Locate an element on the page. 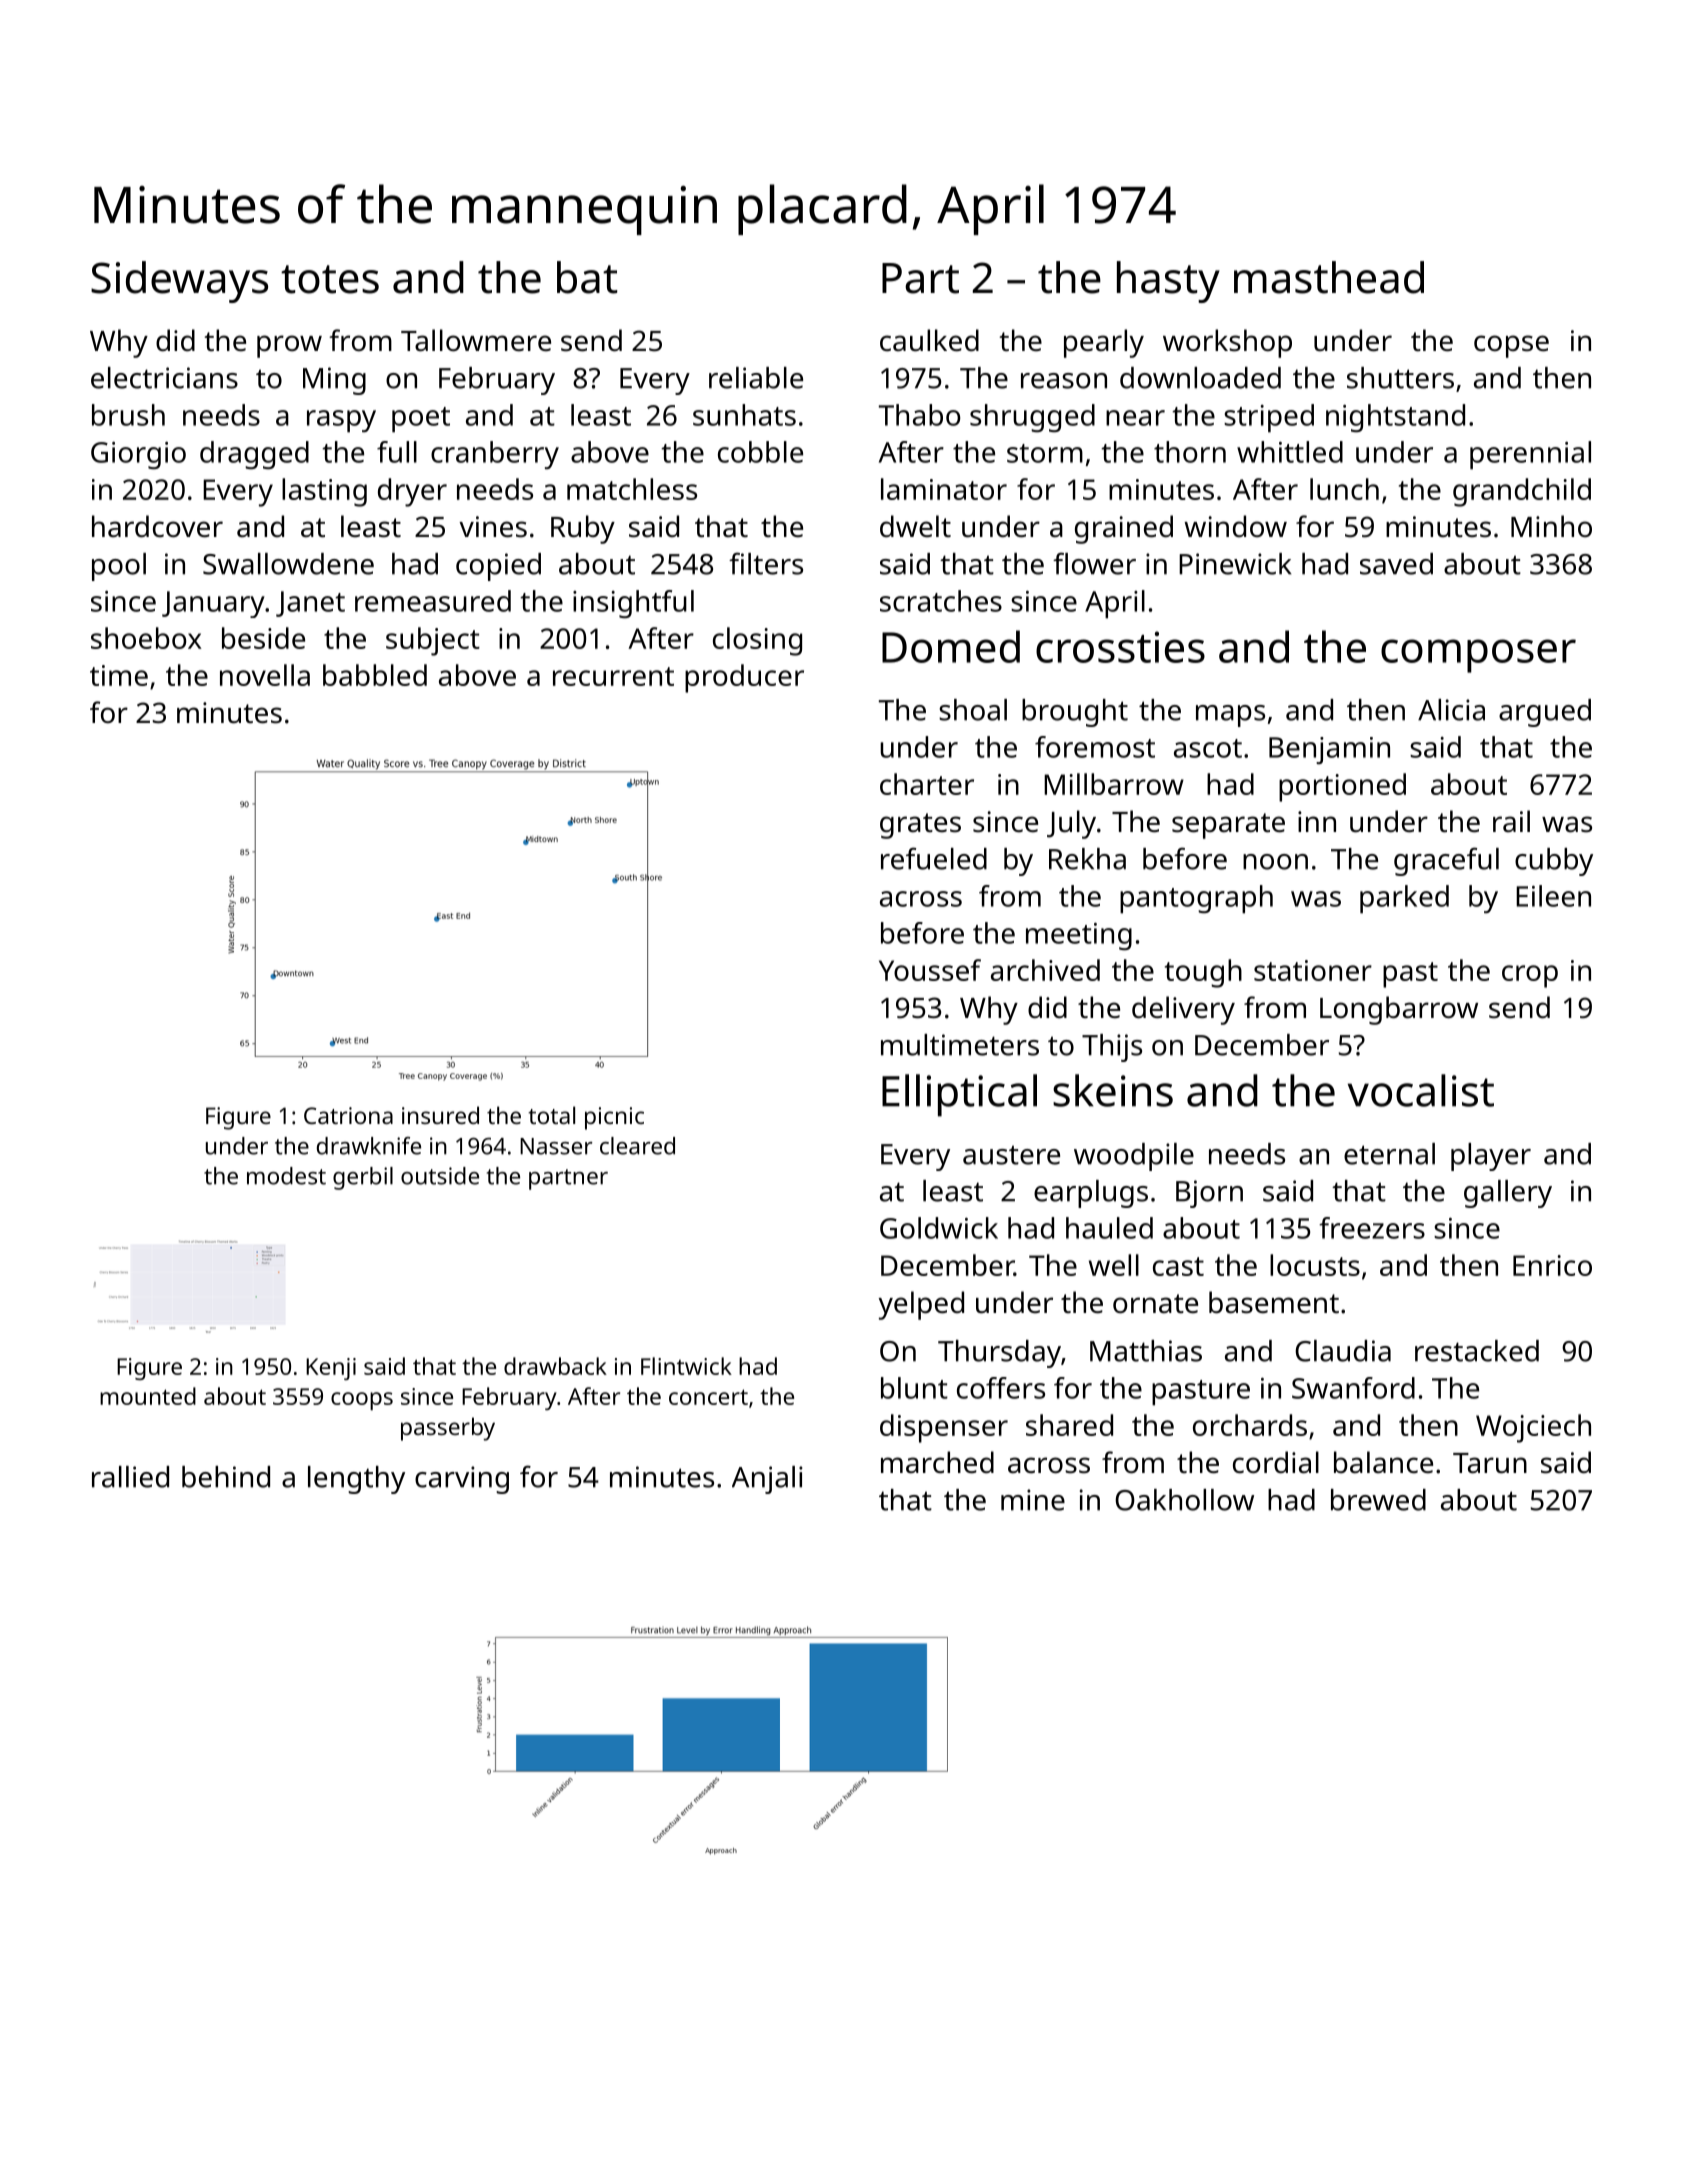 This image has width=1683, height=2178. brewed is located at coordinates (1378, 1500).
